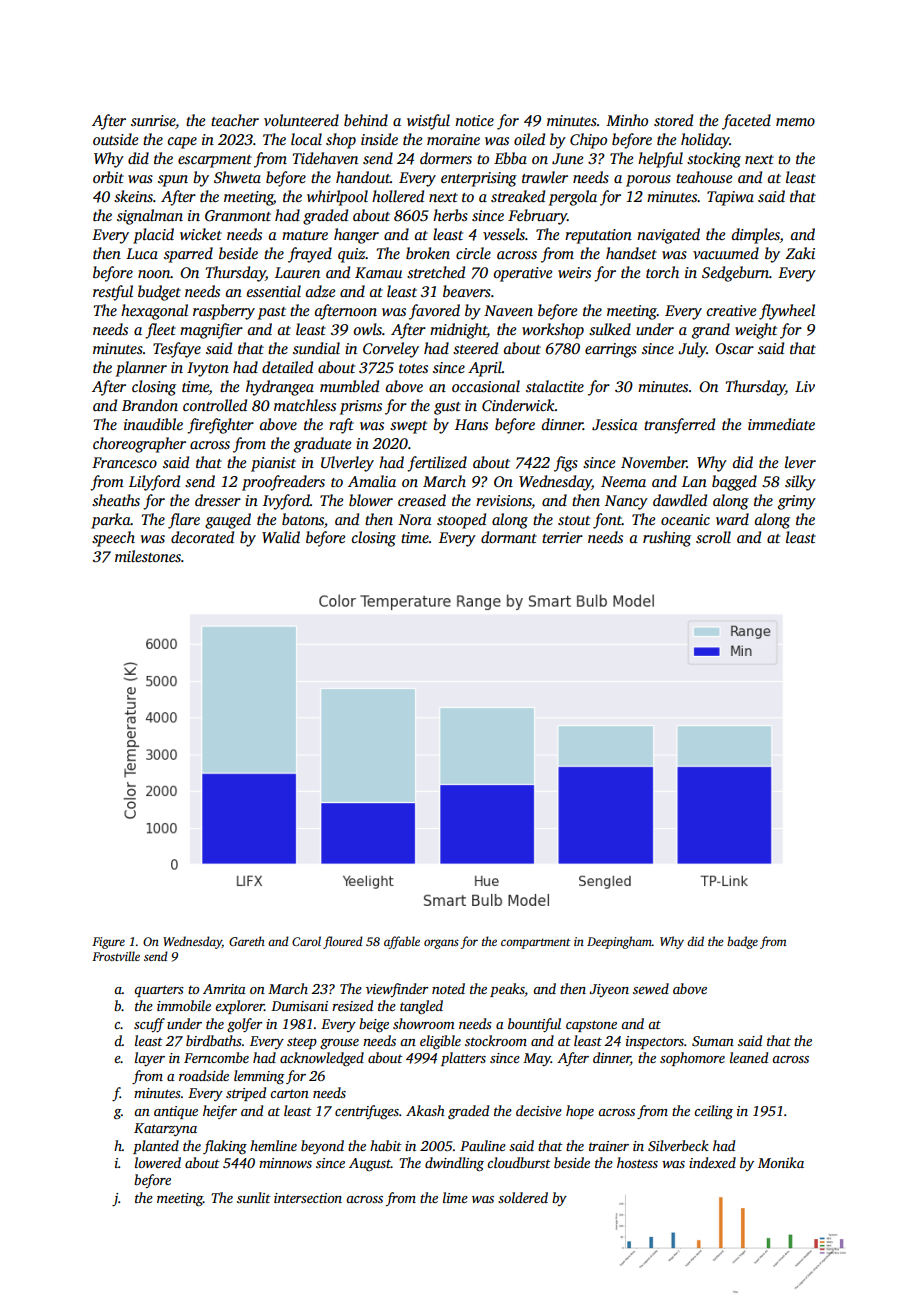 Image resolution: width=908 pixels, height=1316 pixels. What do you see at coordinates (523, 1197) in the screenshot?
I see `soldered` at bounding box center [523, 1197].
